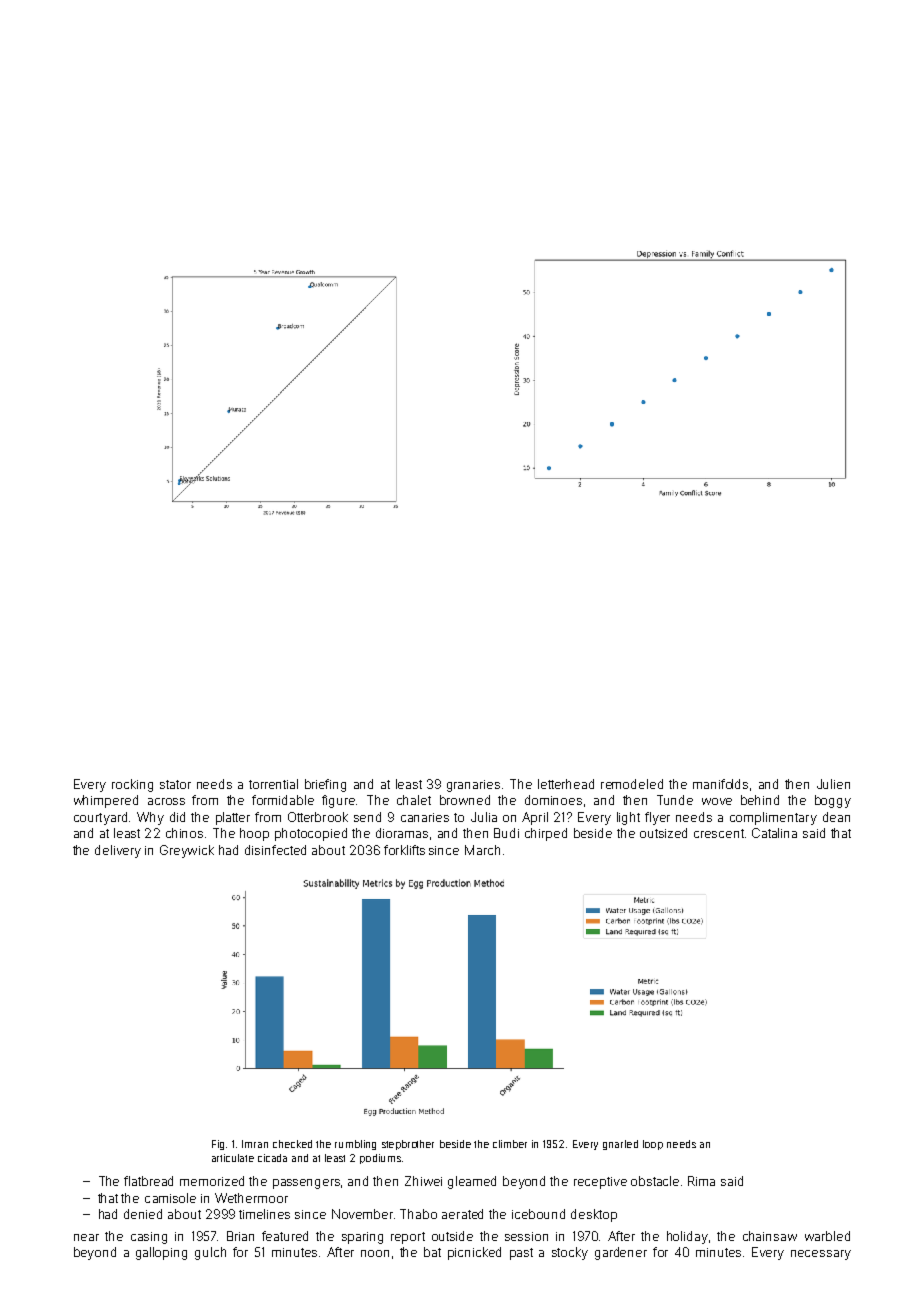  Describe the element at coordinates (719, 833) in the page. I see `crescent` at that location.
